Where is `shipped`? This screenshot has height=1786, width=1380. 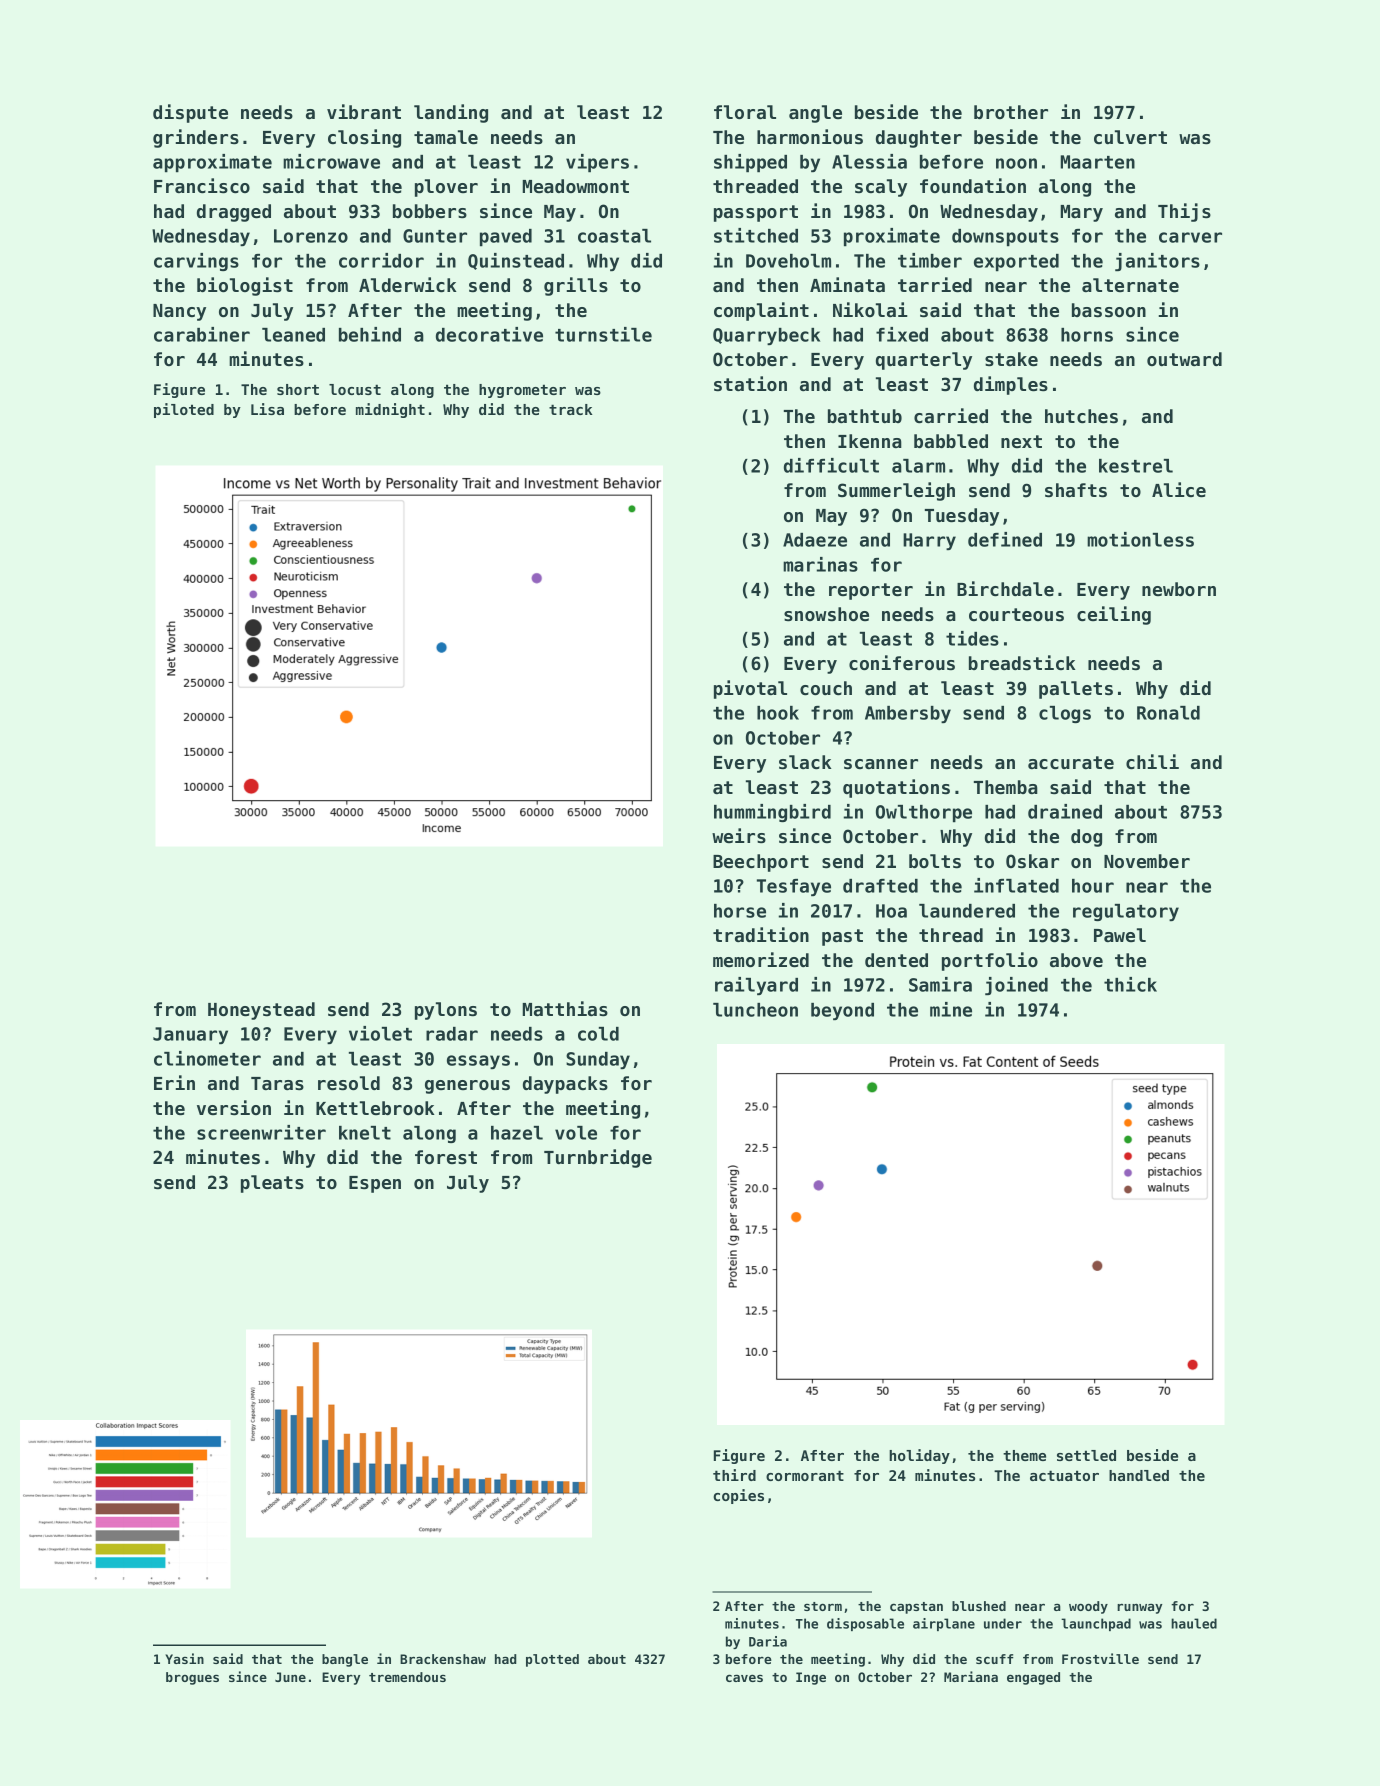 shipped is located at coordinates (750, 163).
